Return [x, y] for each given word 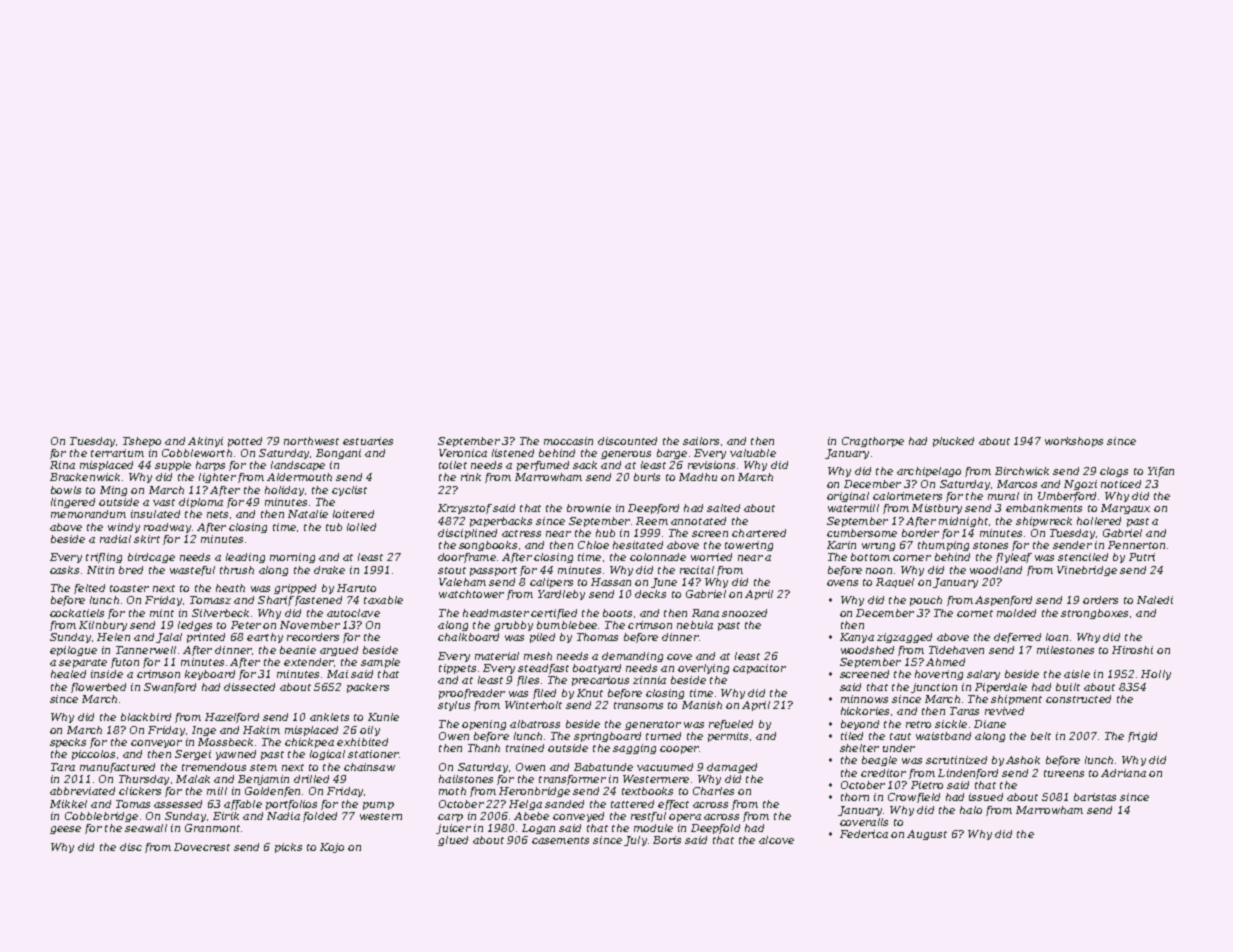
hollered [1099, 521]
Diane [990, 724]
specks [68, 743]
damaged [732, 768]
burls [647, 477]
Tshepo [142, 442]
